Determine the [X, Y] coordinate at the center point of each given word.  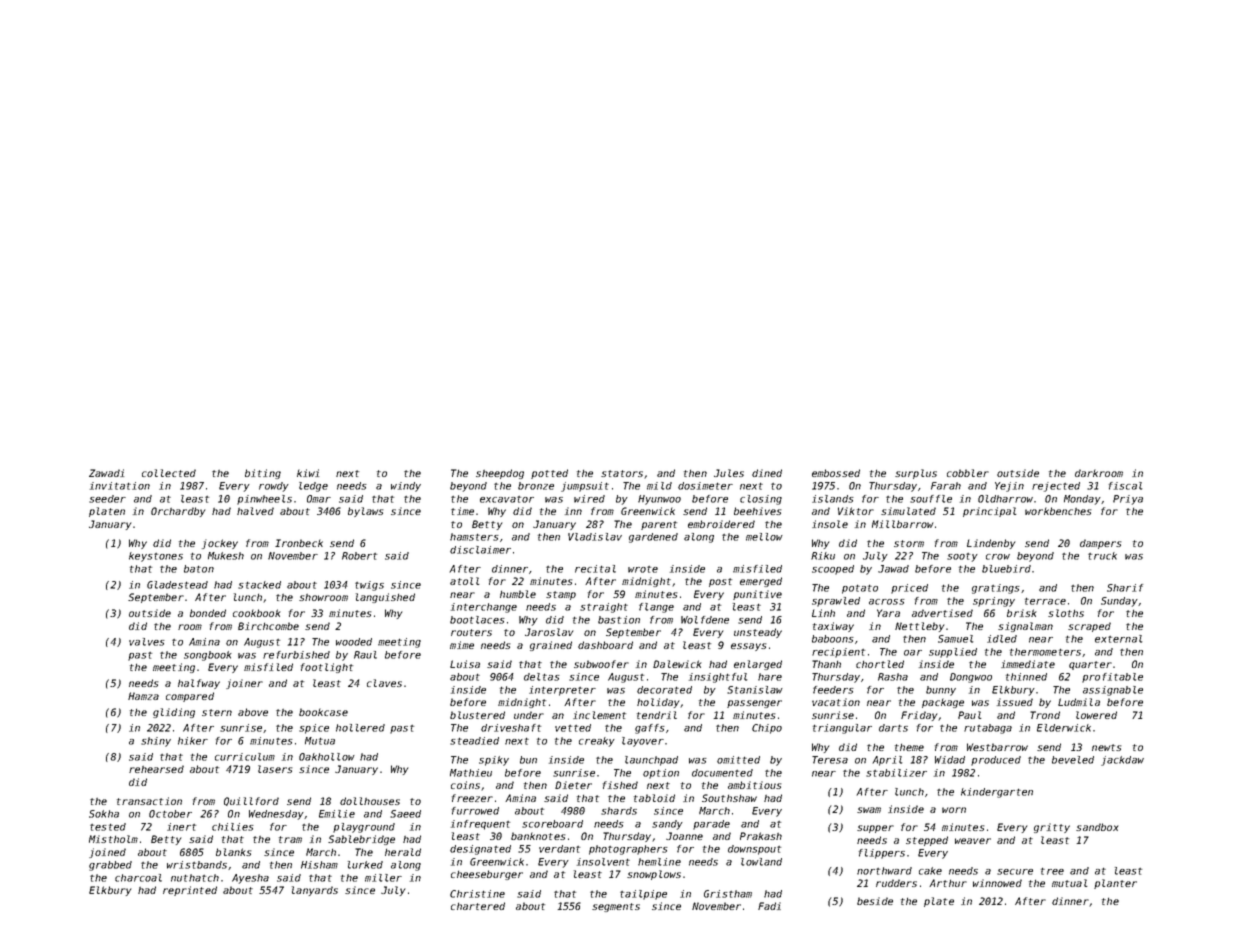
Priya [1128, 500]
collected [169, 473]
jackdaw [1122, 761]
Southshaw [729, 798]
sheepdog [500, 474]
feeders [833, 690]
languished [385, 598]
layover [643, 742]
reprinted [190, 891]
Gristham [728, 894]
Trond [1045, 715]
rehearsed [156, 769]
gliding [174, 713]
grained [551, 646]
